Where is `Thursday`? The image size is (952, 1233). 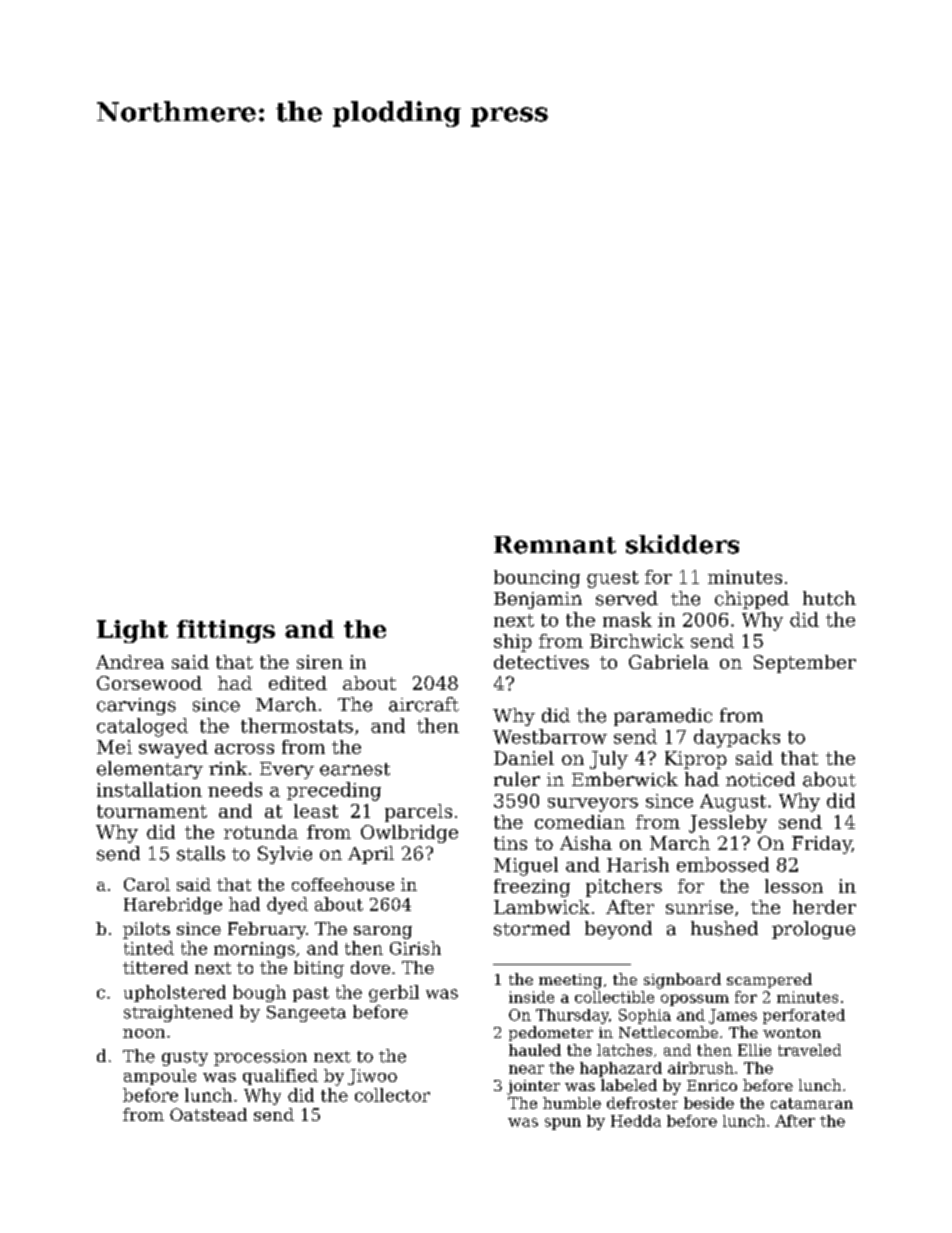
Thursday is located at coordinates (572, 1016).
